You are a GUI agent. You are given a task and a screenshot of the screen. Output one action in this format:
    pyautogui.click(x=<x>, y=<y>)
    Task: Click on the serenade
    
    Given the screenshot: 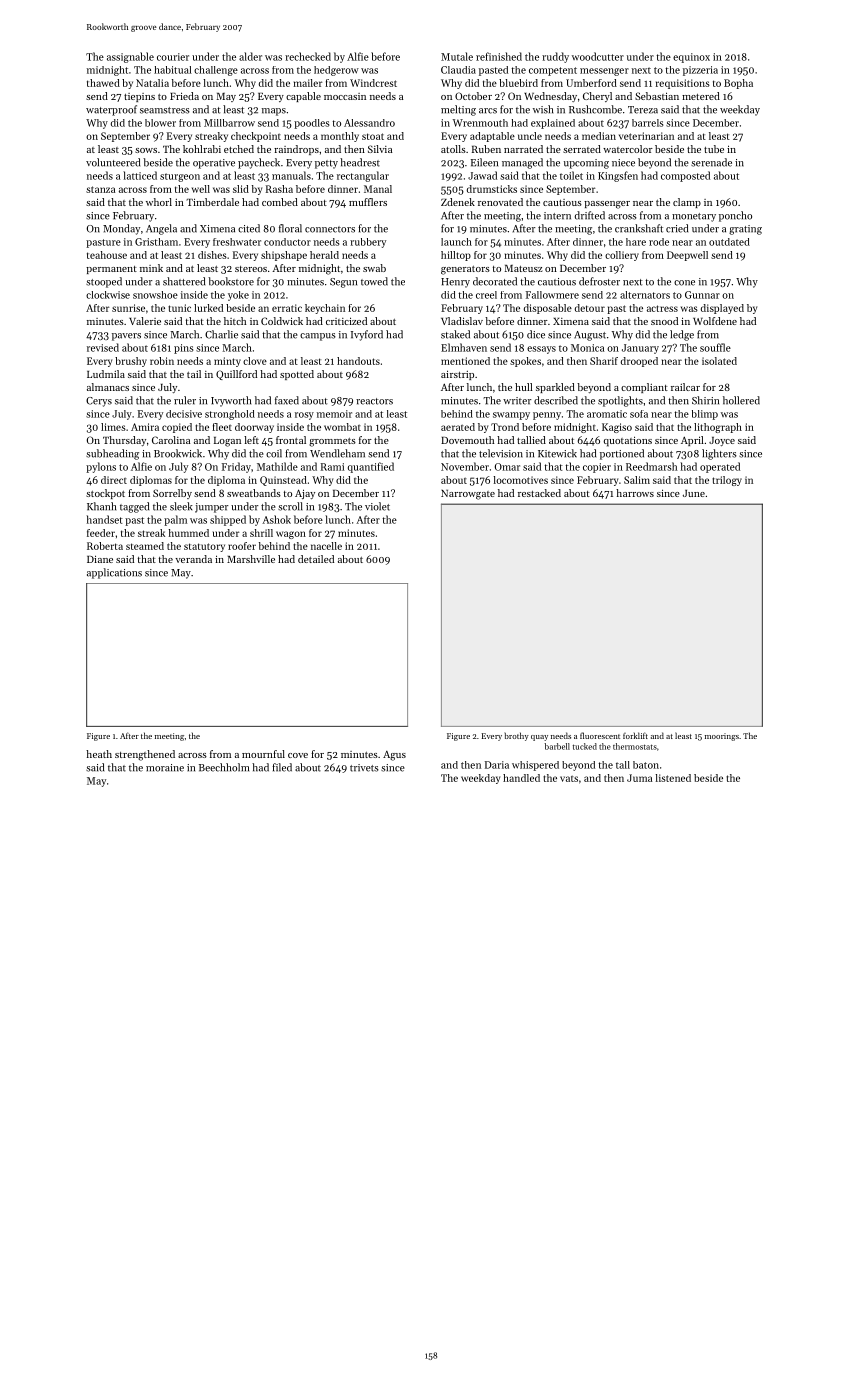 What is the action you would take?
    pyautogui.click(x=711, y=162)
